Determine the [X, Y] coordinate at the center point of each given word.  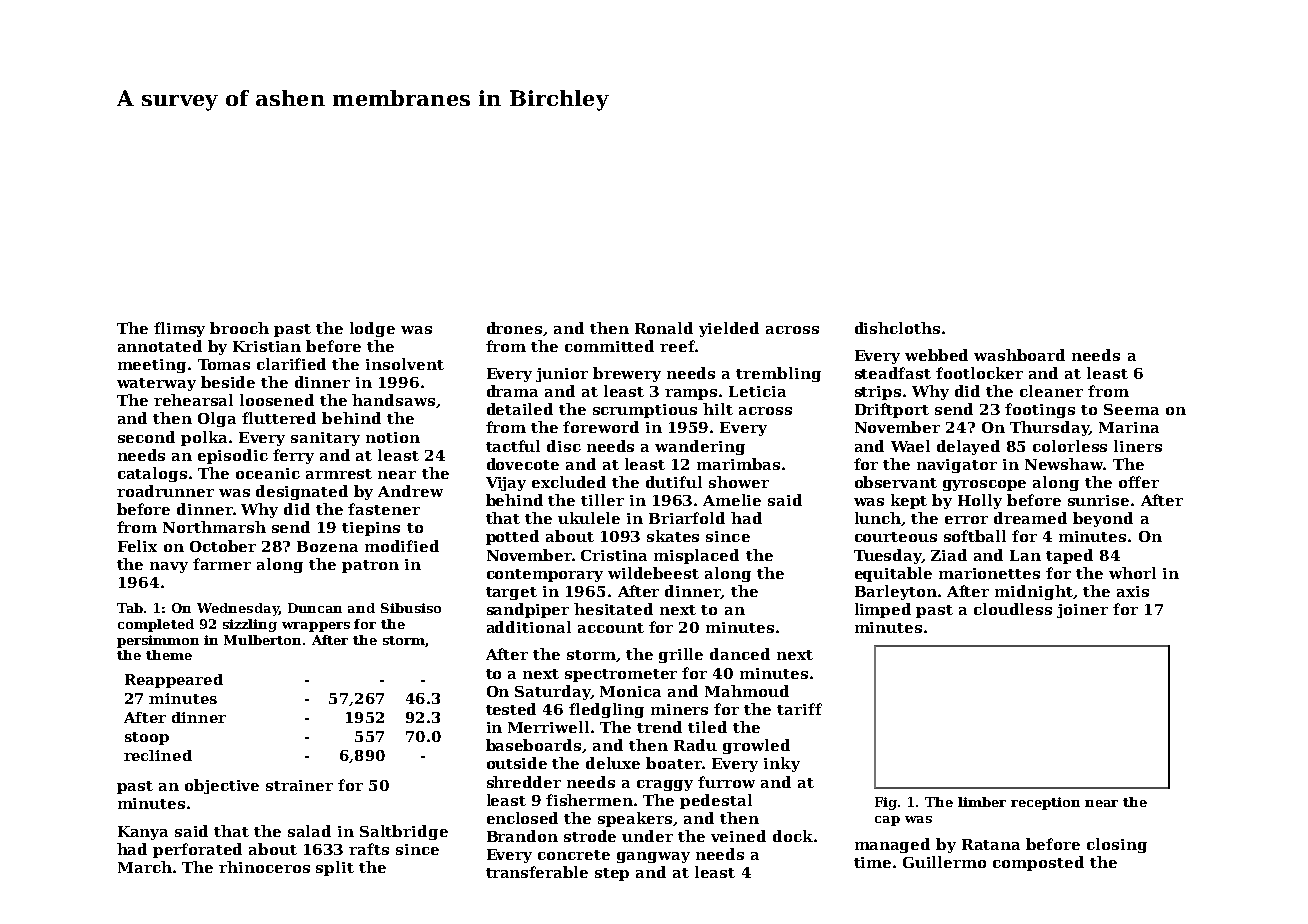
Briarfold [687, 518]
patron [370, 566]
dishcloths [897, 328]
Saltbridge [404, 832]
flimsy [179, 329]
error [966, 520]
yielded [729, 329]
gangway [653, 857]
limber [982, 802]
